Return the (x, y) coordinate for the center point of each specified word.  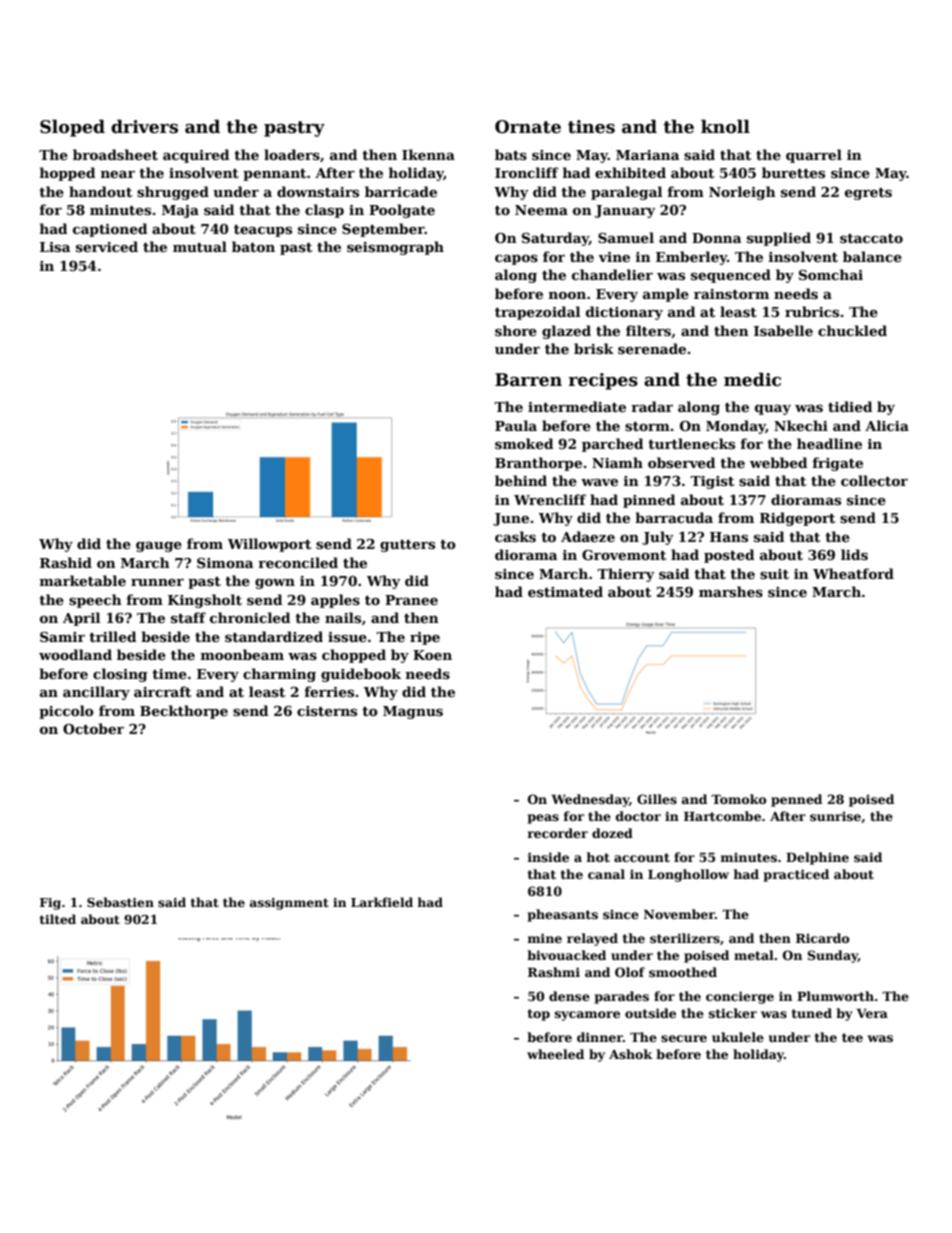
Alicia (887, 425)
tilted (58, 919)
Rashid (66, 562)
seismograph (395, 248)
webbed (778, 462)
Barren (528, 380)
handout (100, 191)
